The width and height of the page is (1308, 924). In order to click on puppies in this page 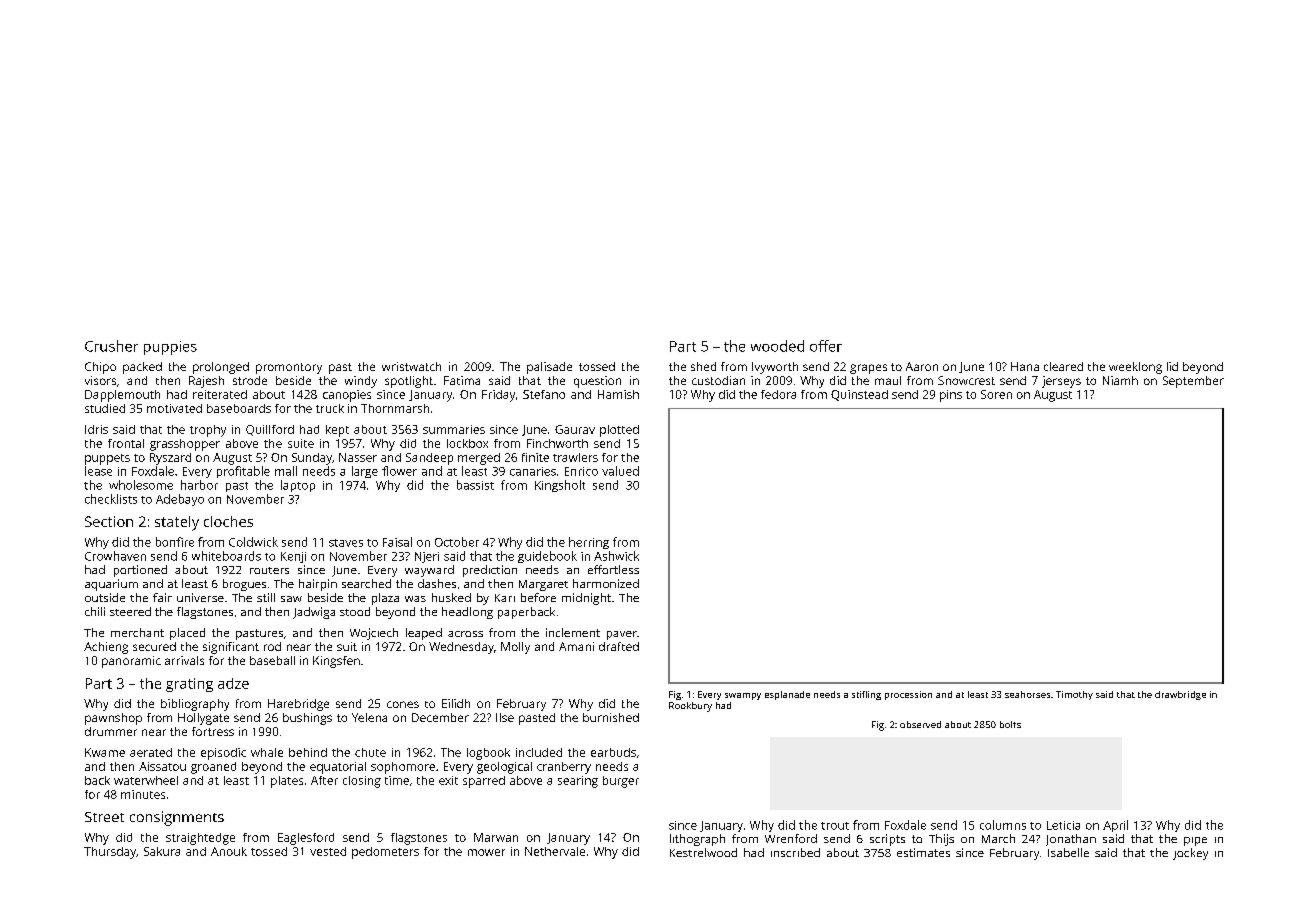, I will do `click(170, 348)`.
